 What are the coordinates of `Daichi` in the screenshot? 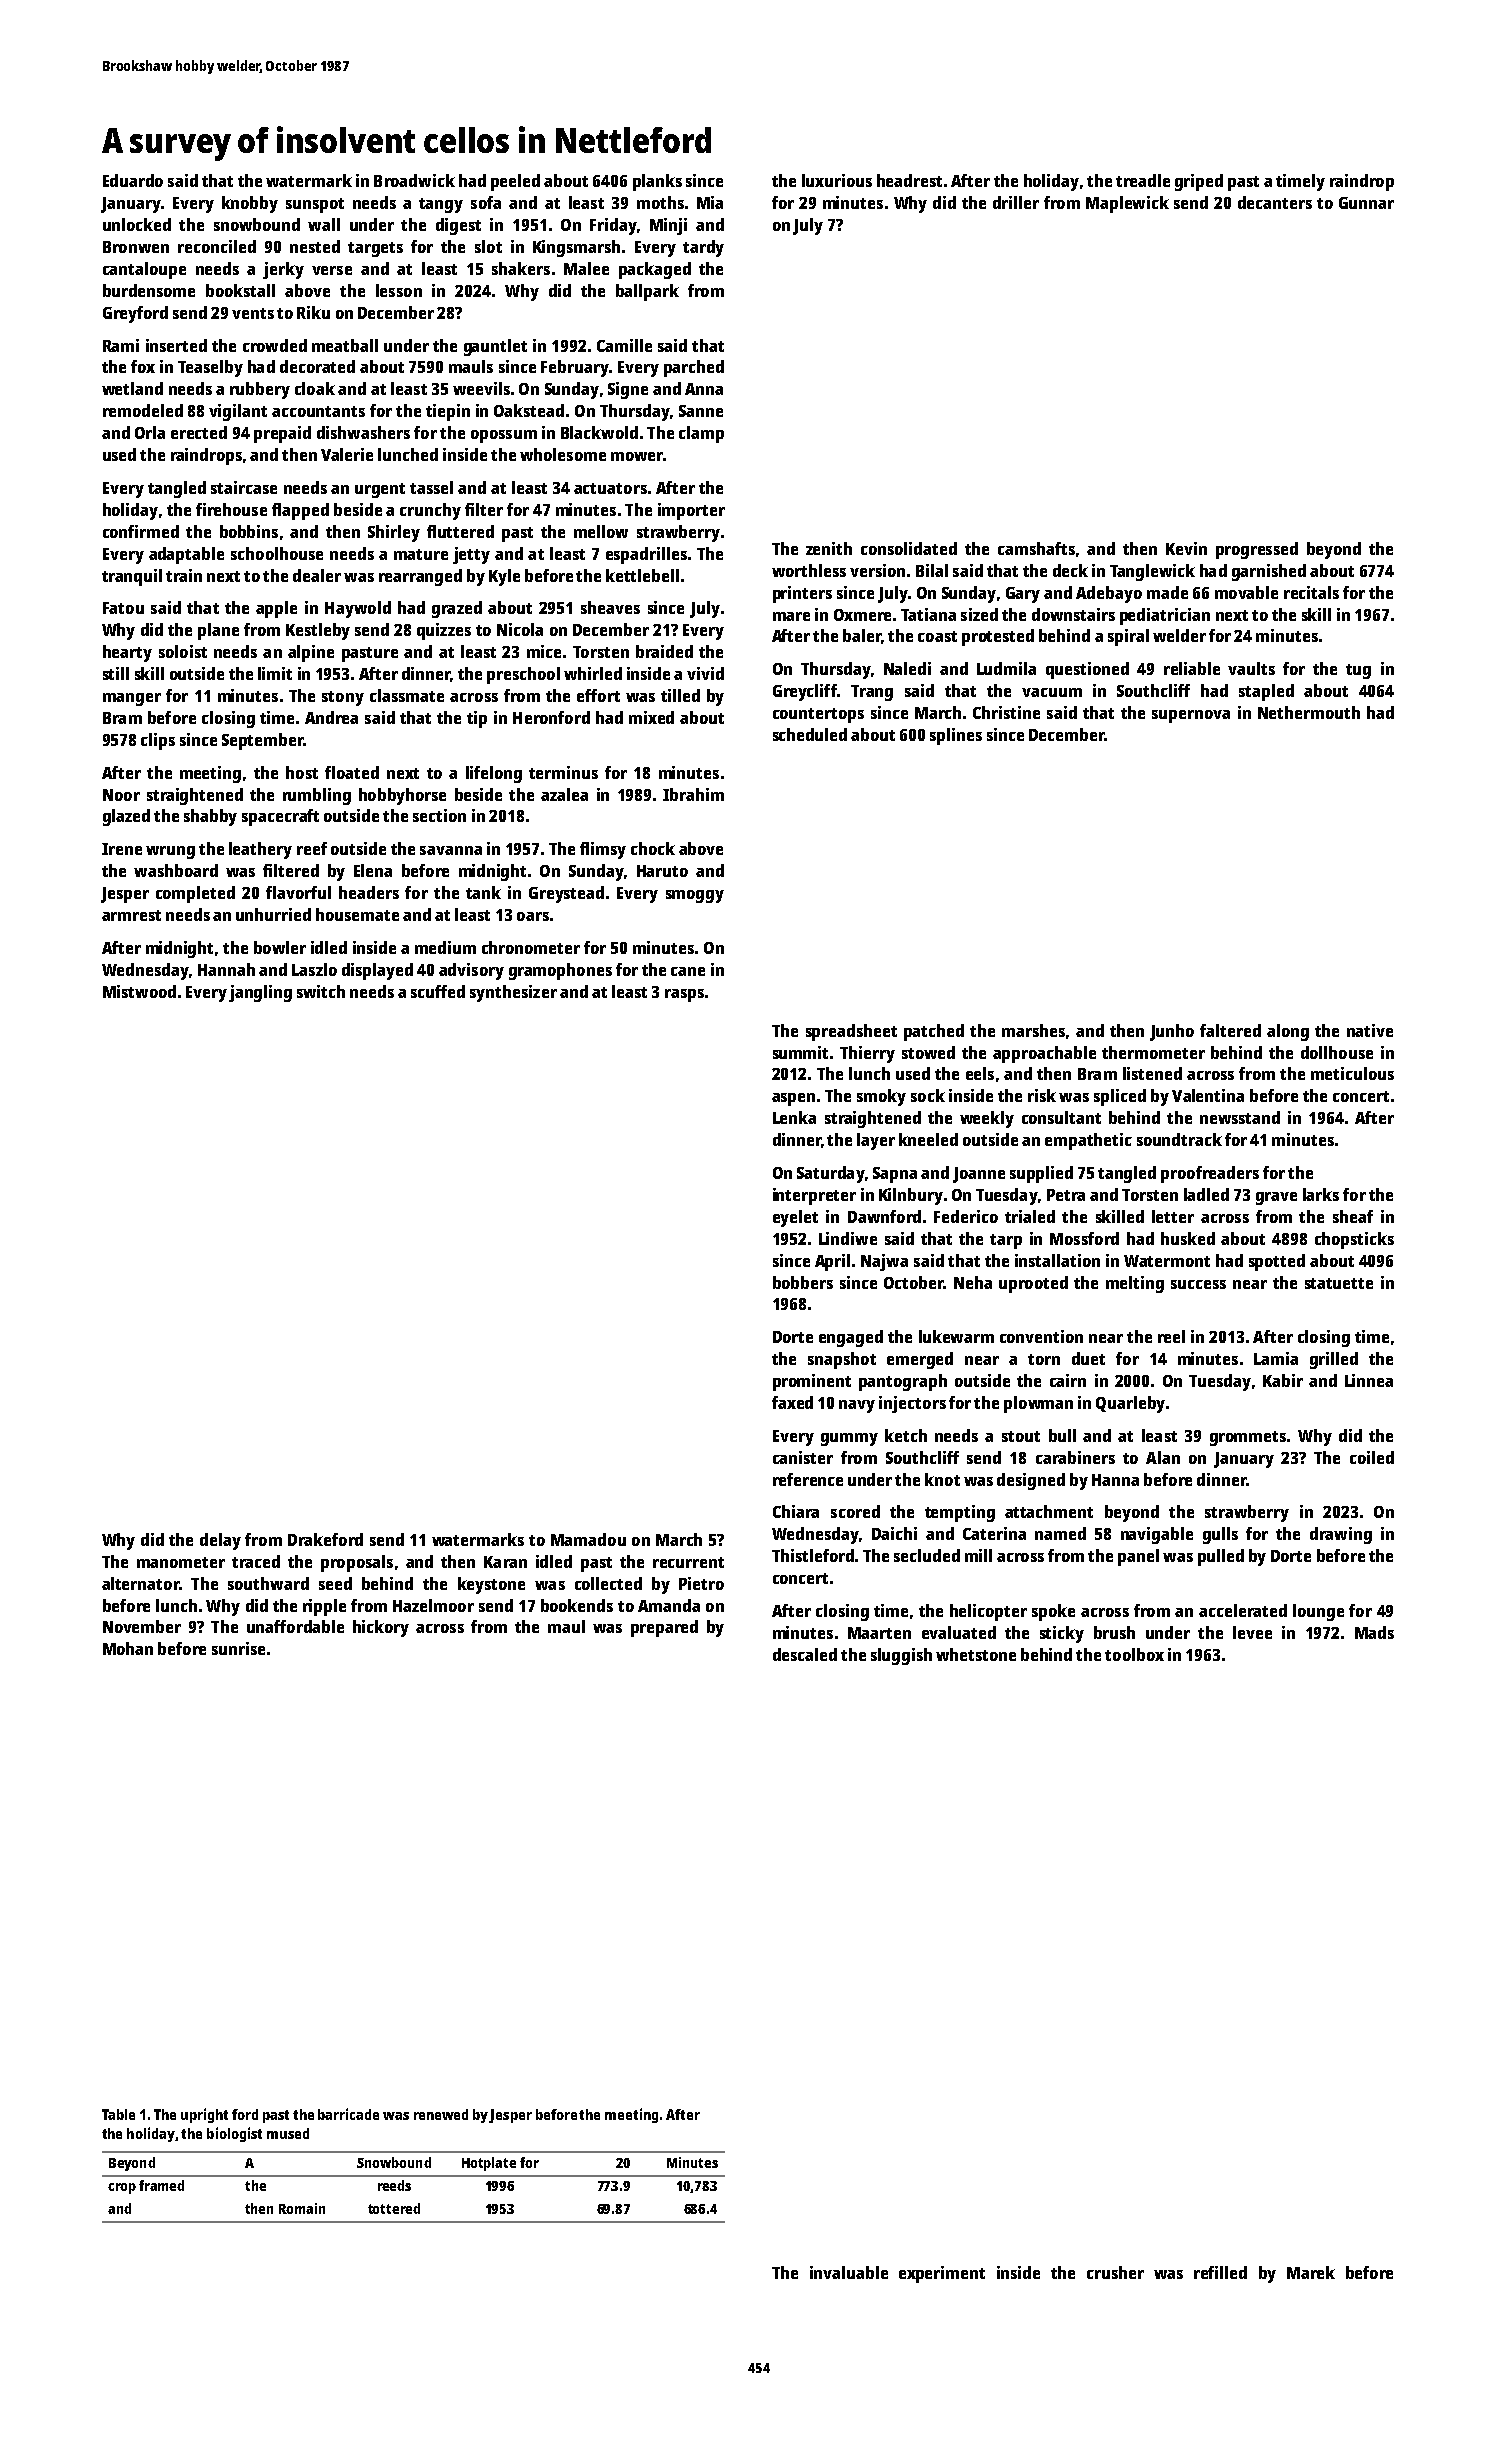 It's located at (894, 1533).
